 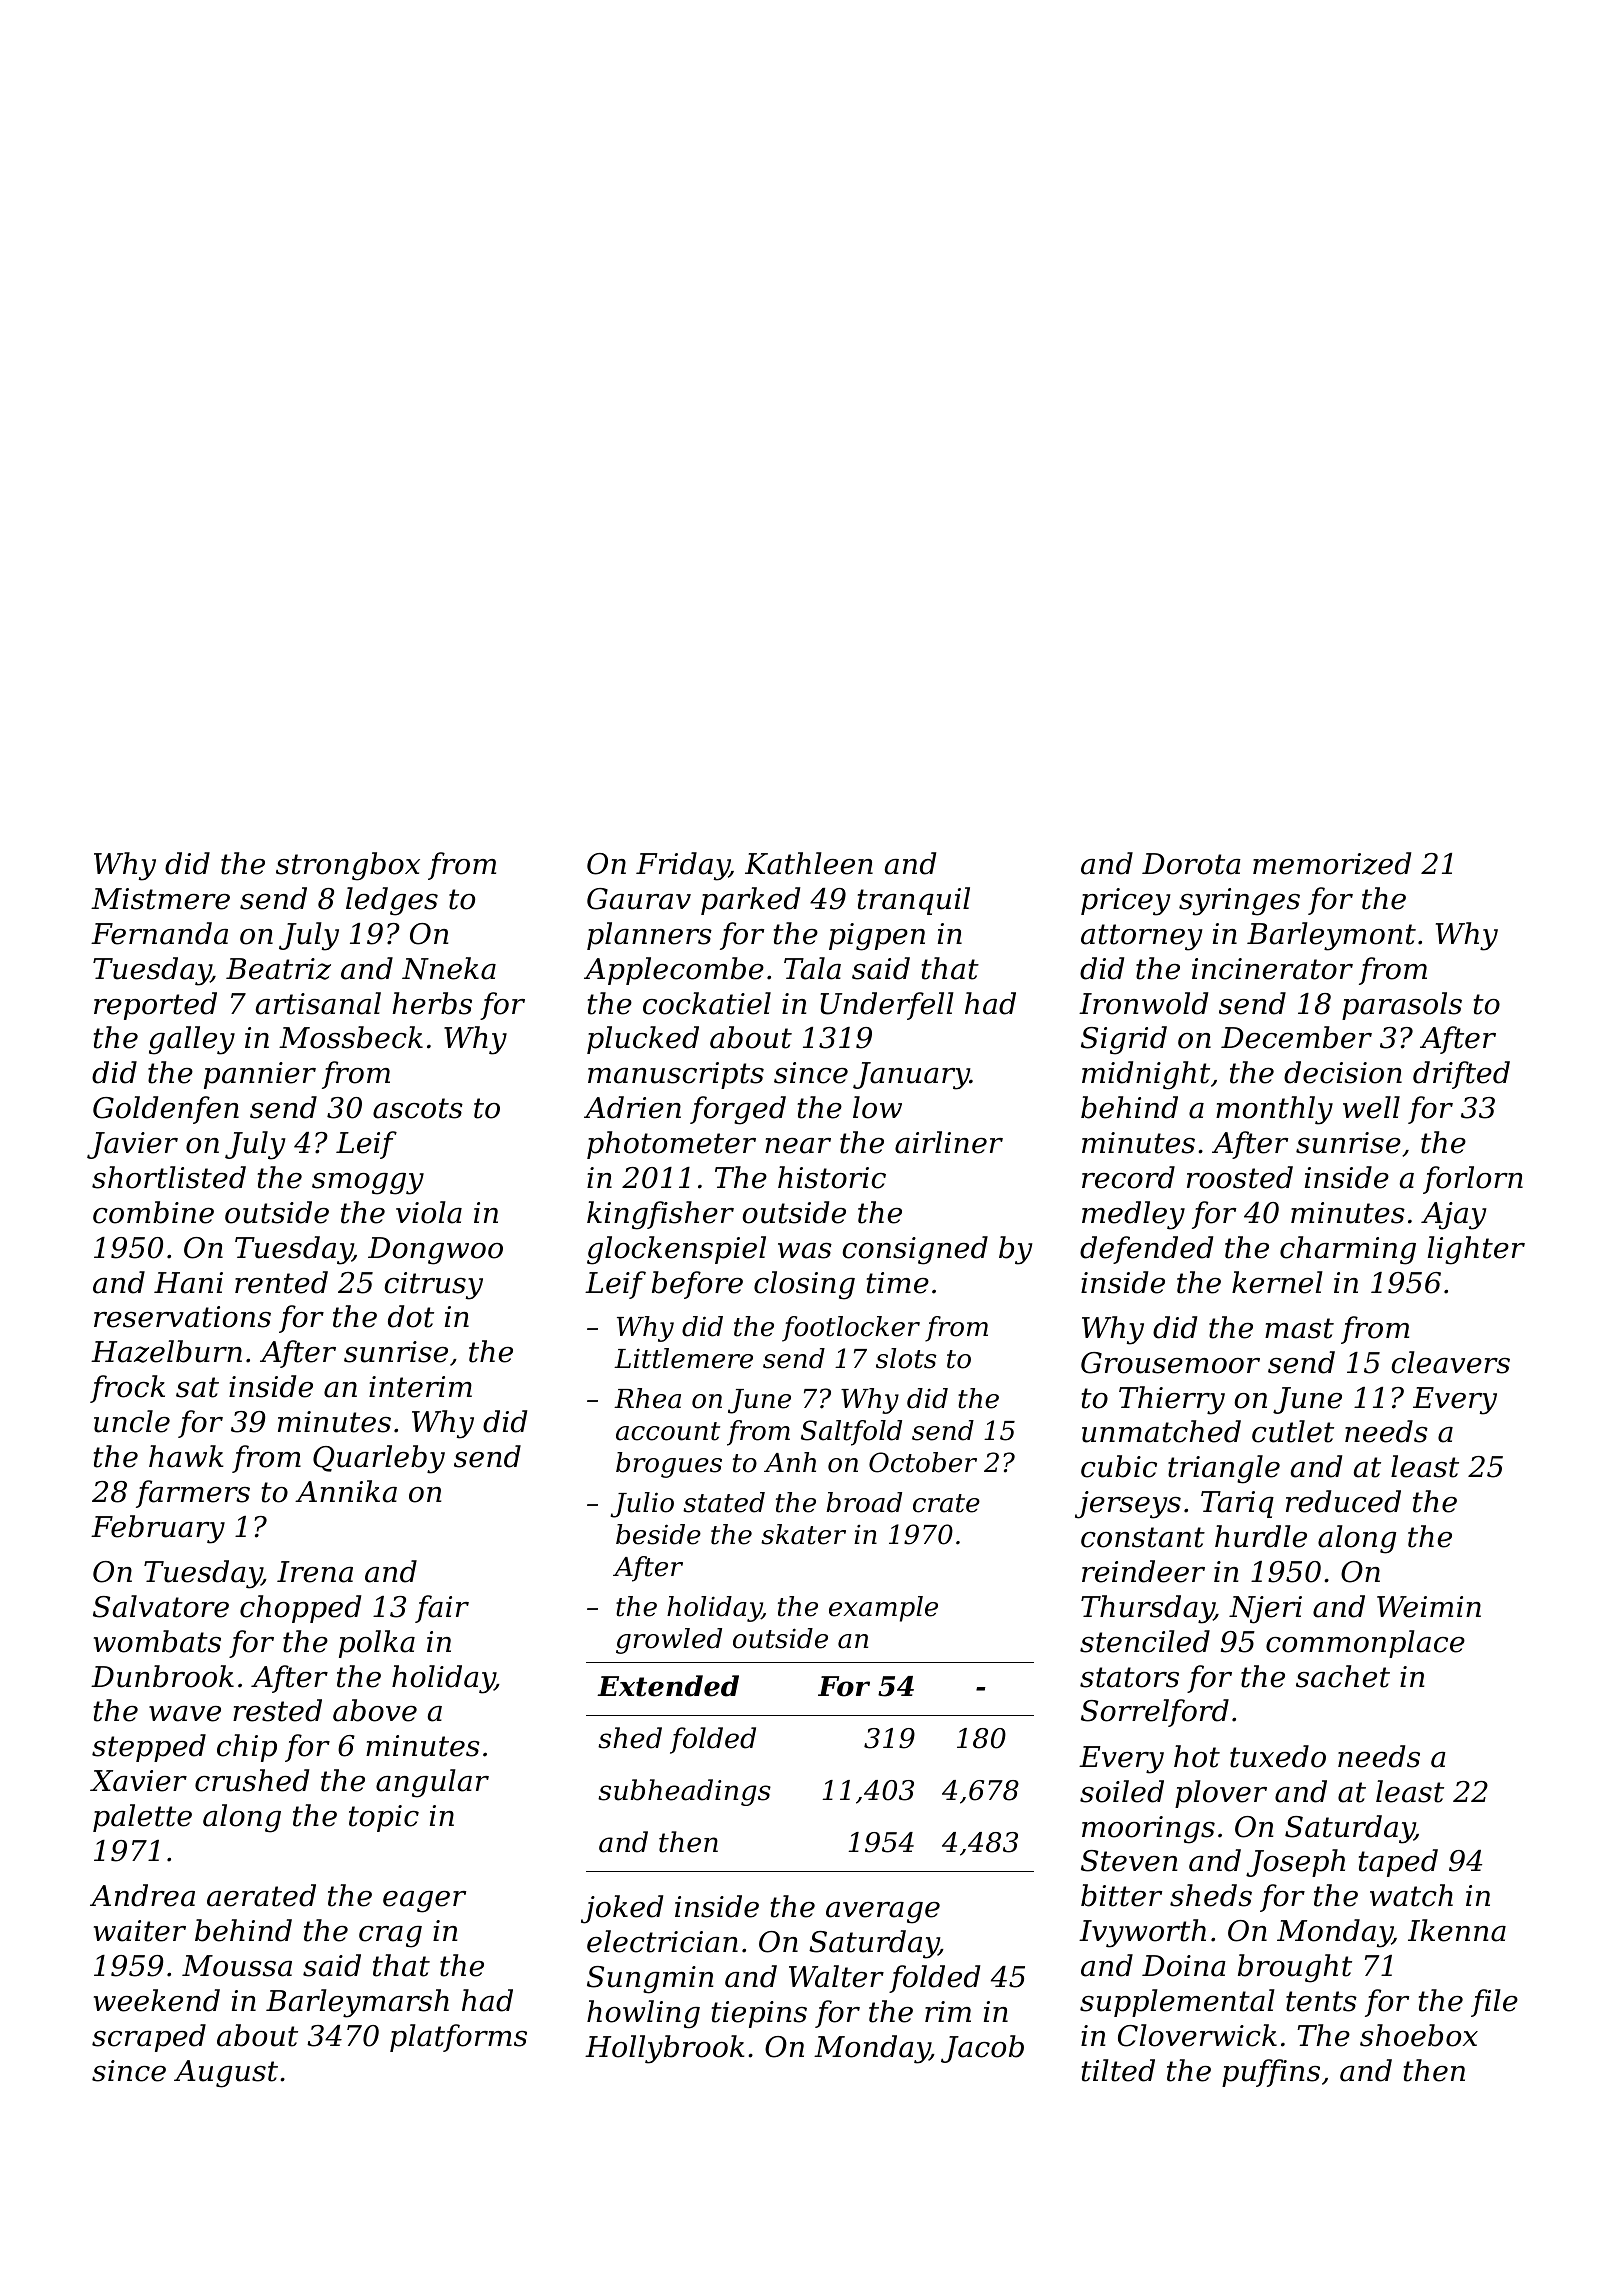 What do you see at coordinates (375, 1710) in the screenshot?
I see `above` at bounding box center [375, 1710].
